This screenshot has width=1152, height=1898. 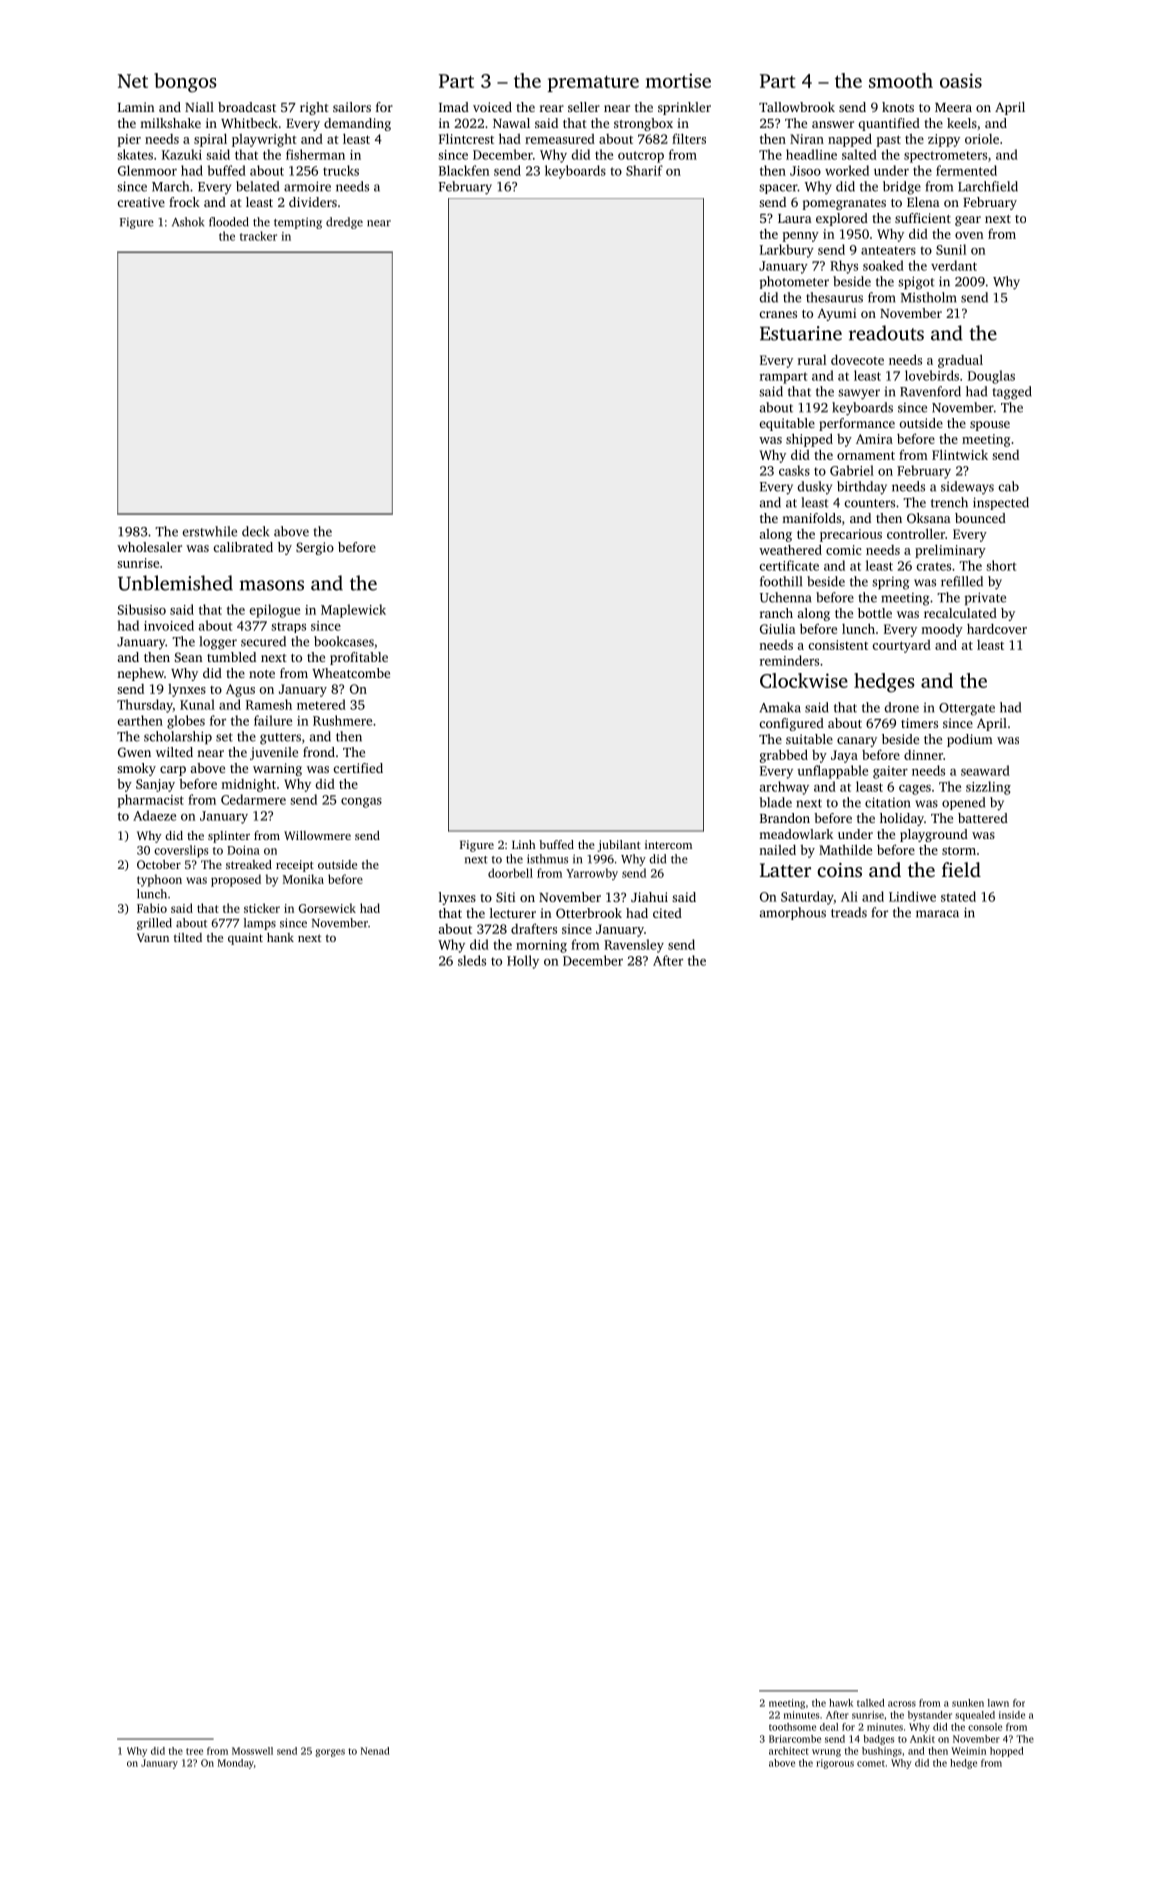 I want to click on sleds, so click(x=472, y=960).
